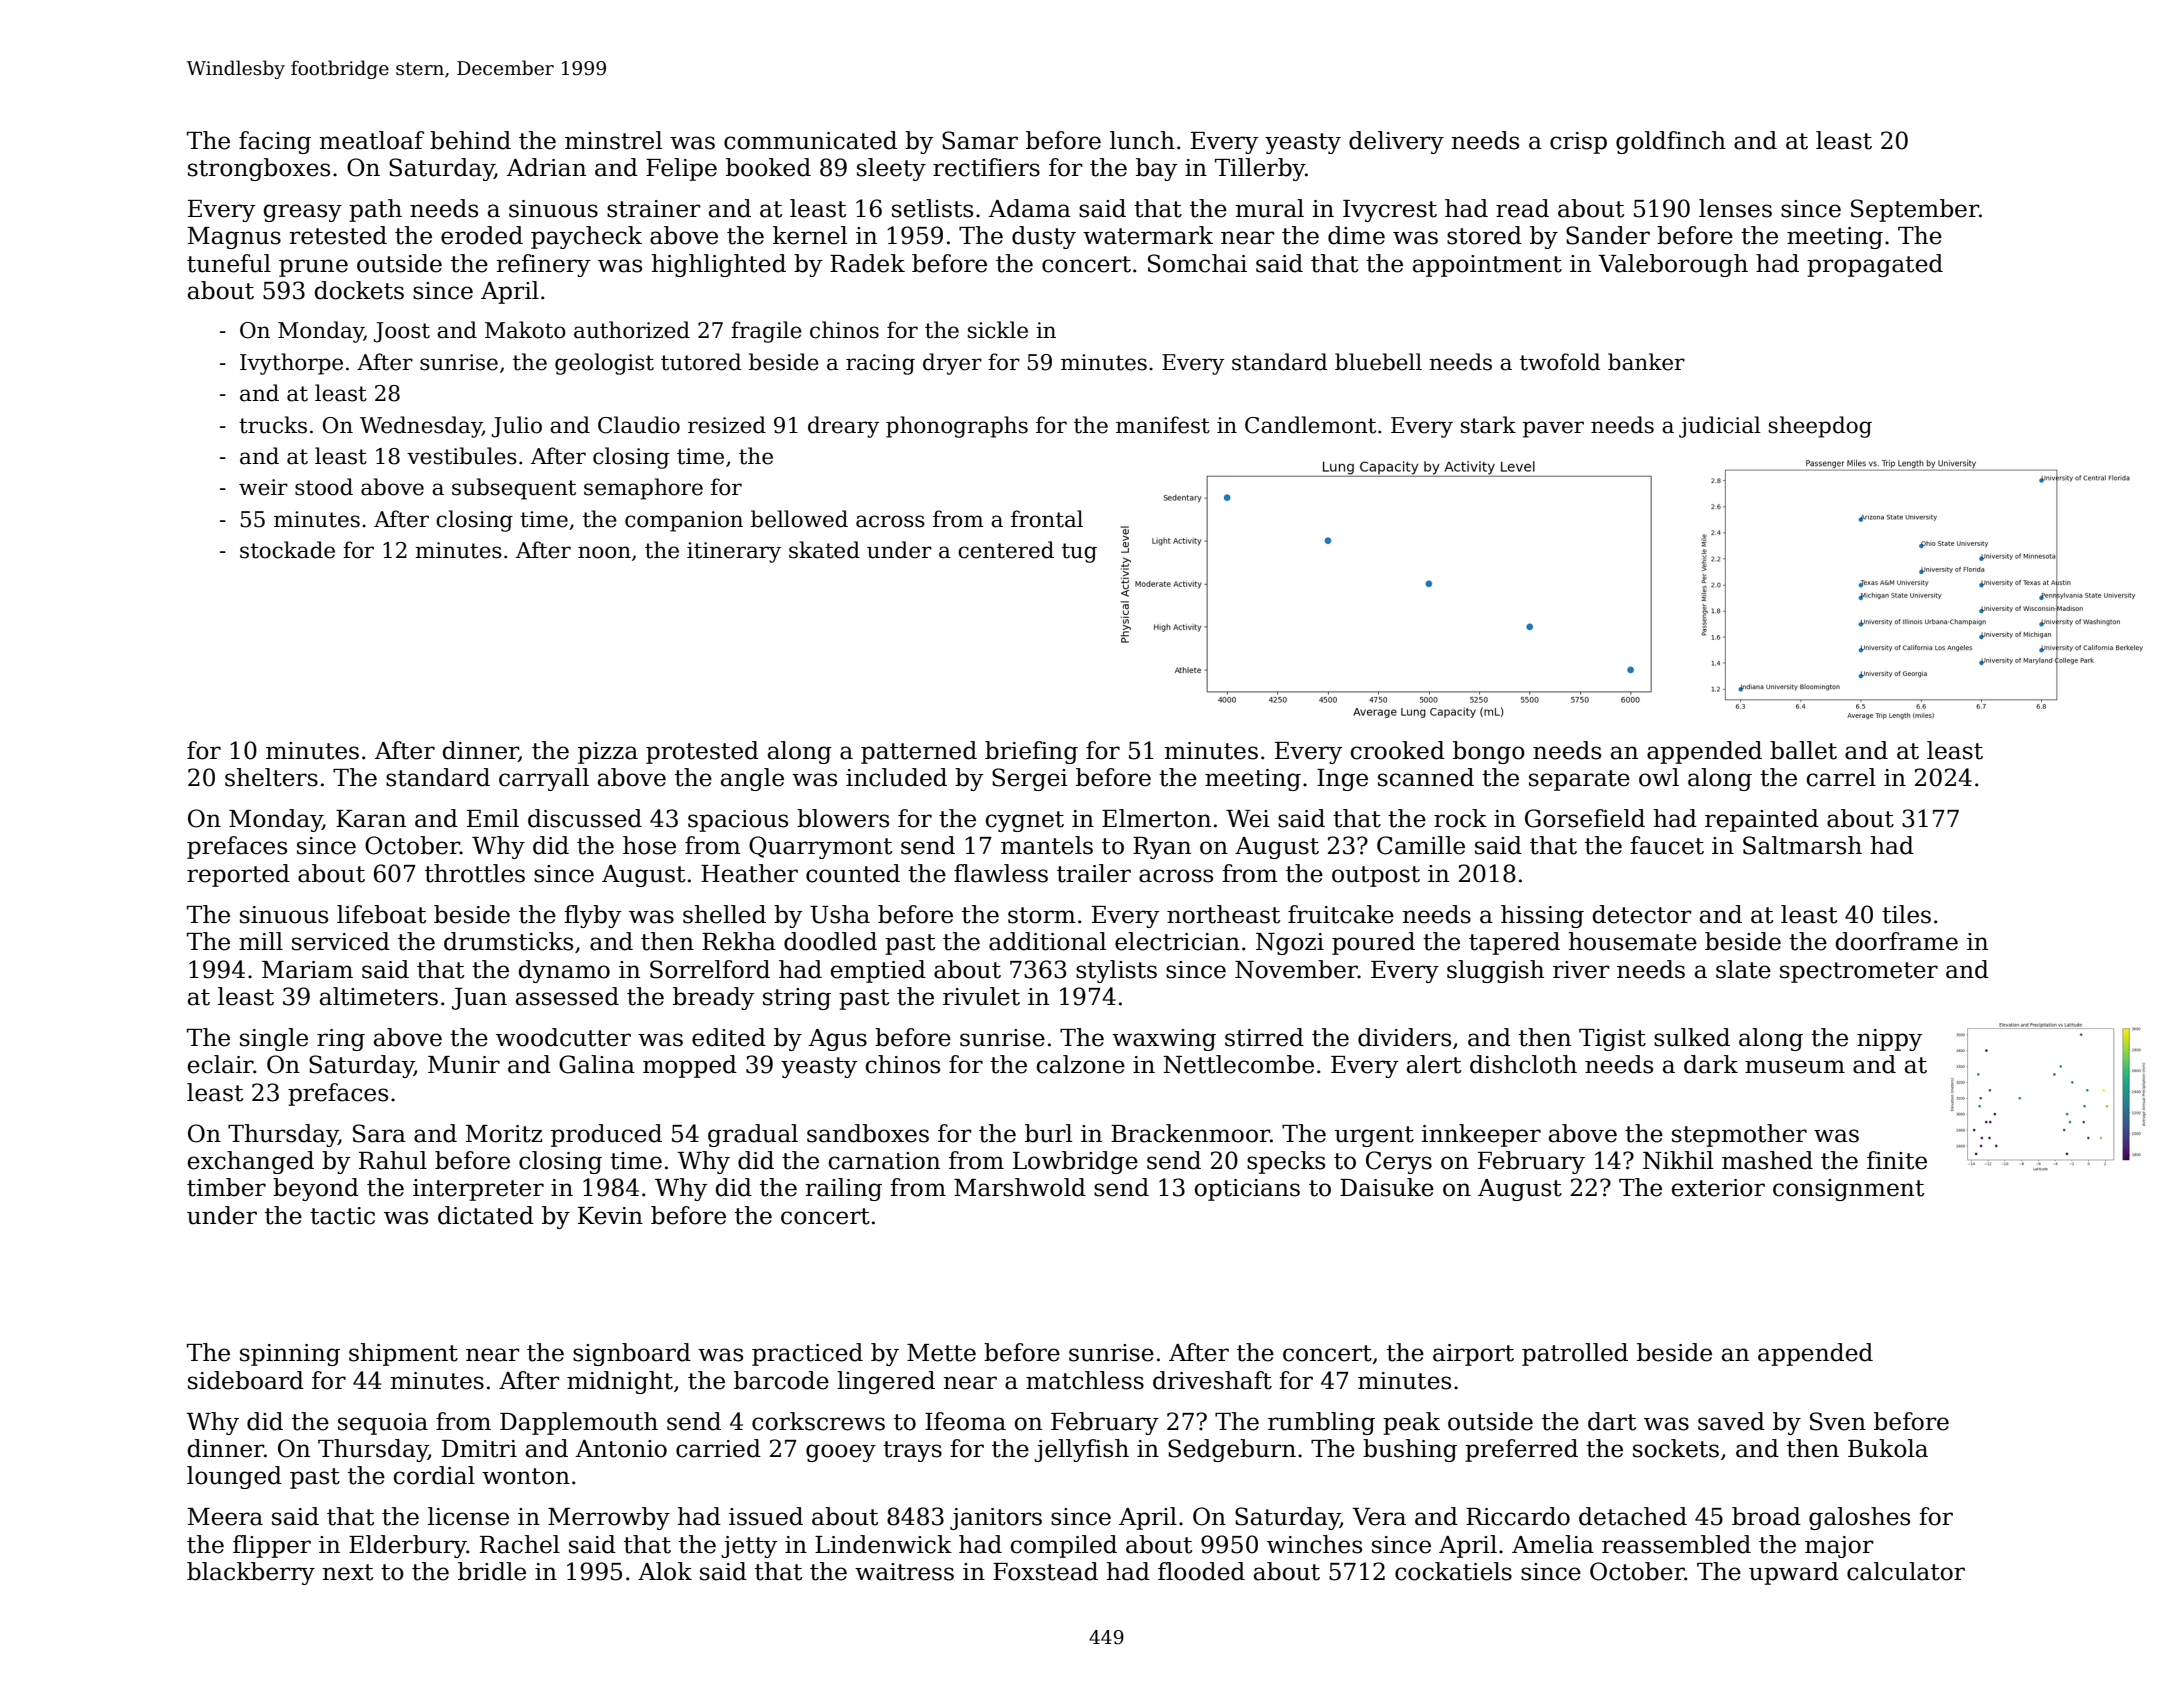 This screenshot has width=2178, height=1683. Describe the element at coordinates (1142, 140) in the screenshot. I see `lunch` at that location.
